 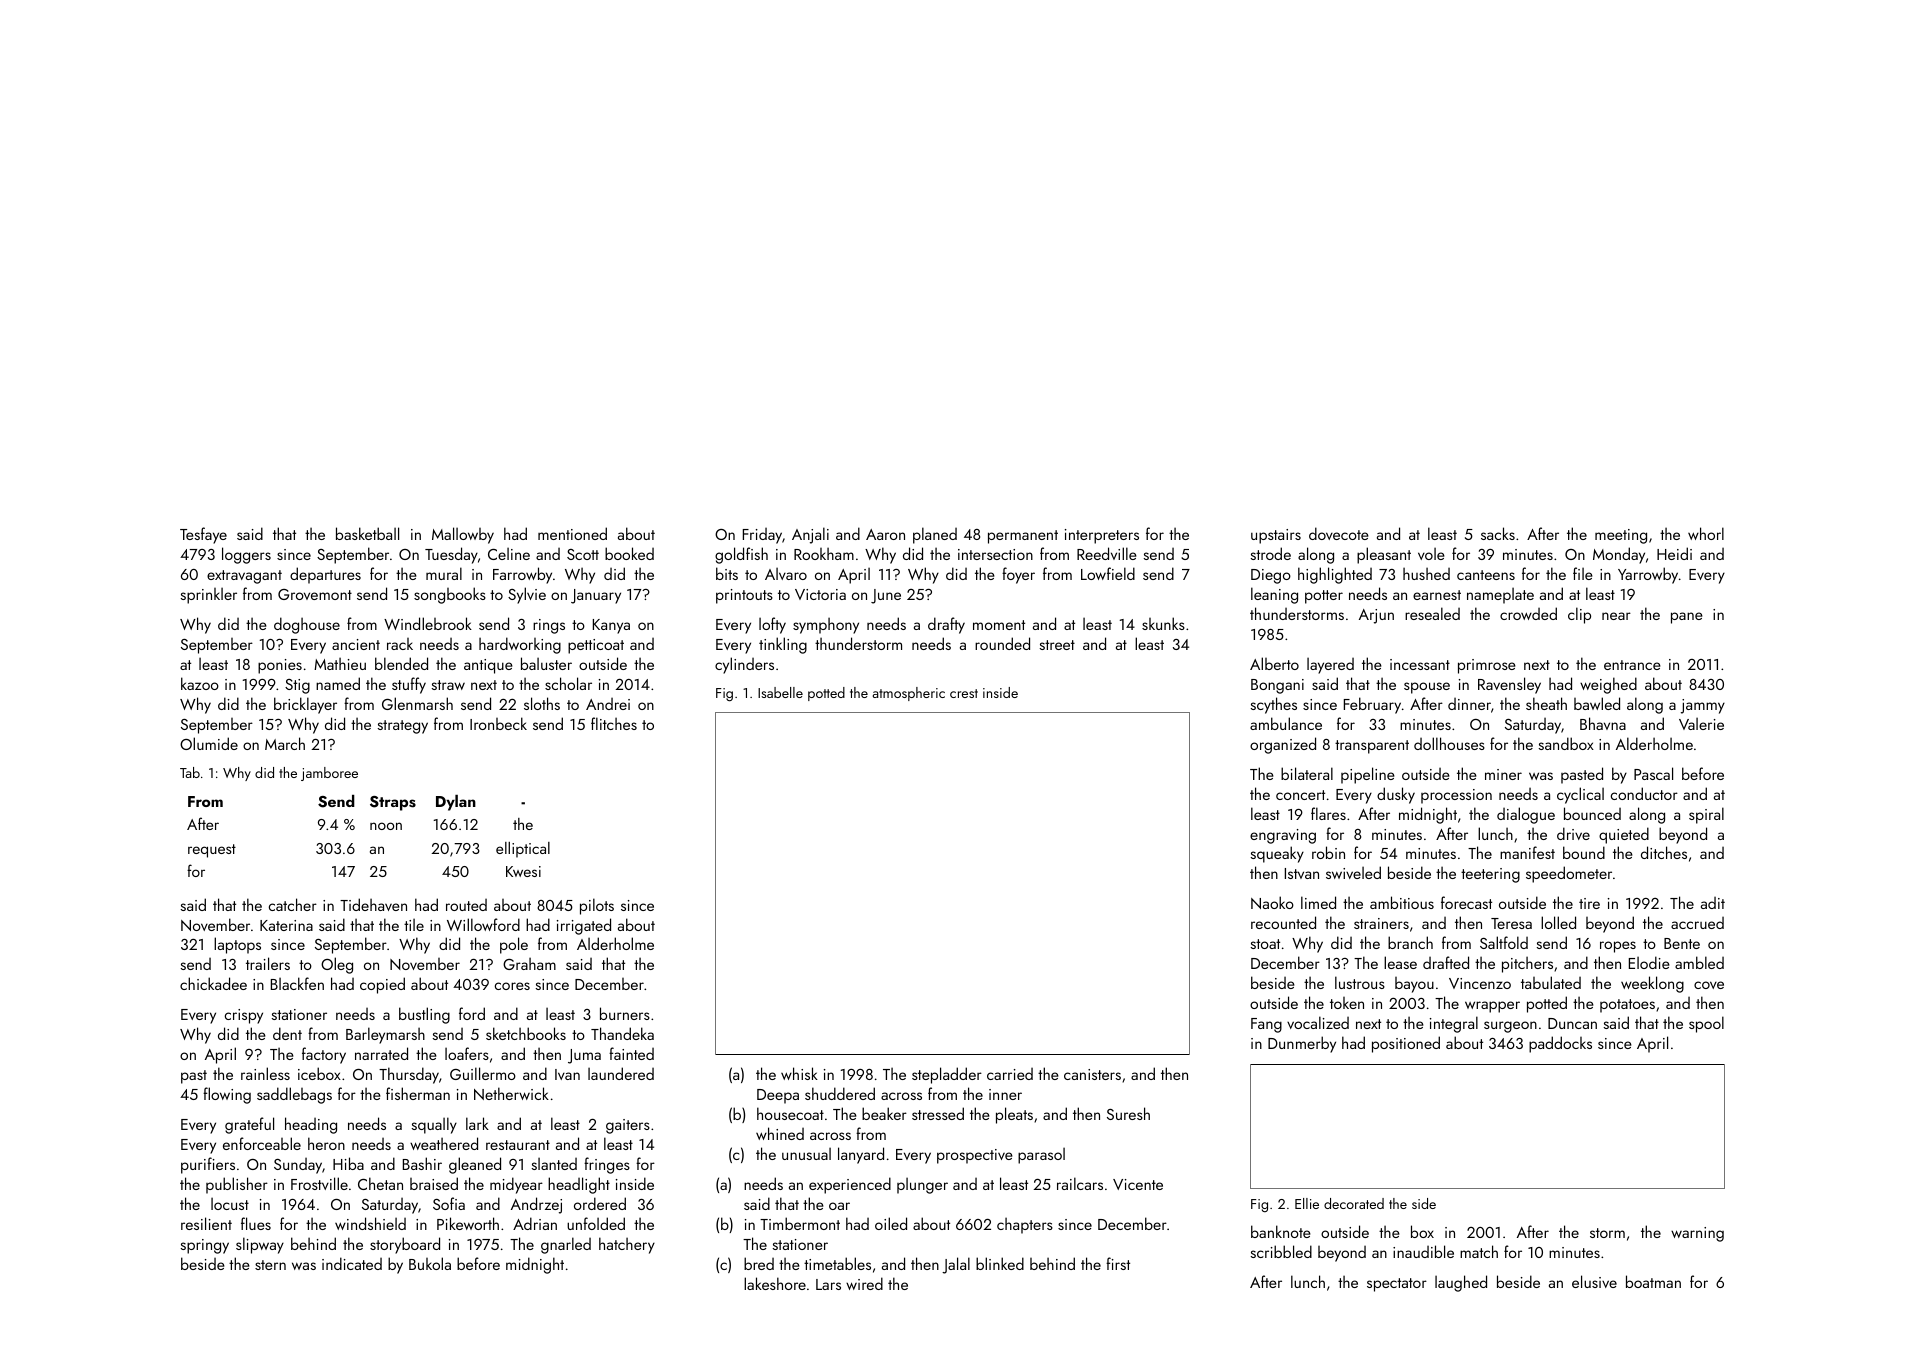 What do you see at coordinates (1397, 1285) in the document?
I see `spectator` at bounding box center [1397, 1285].
